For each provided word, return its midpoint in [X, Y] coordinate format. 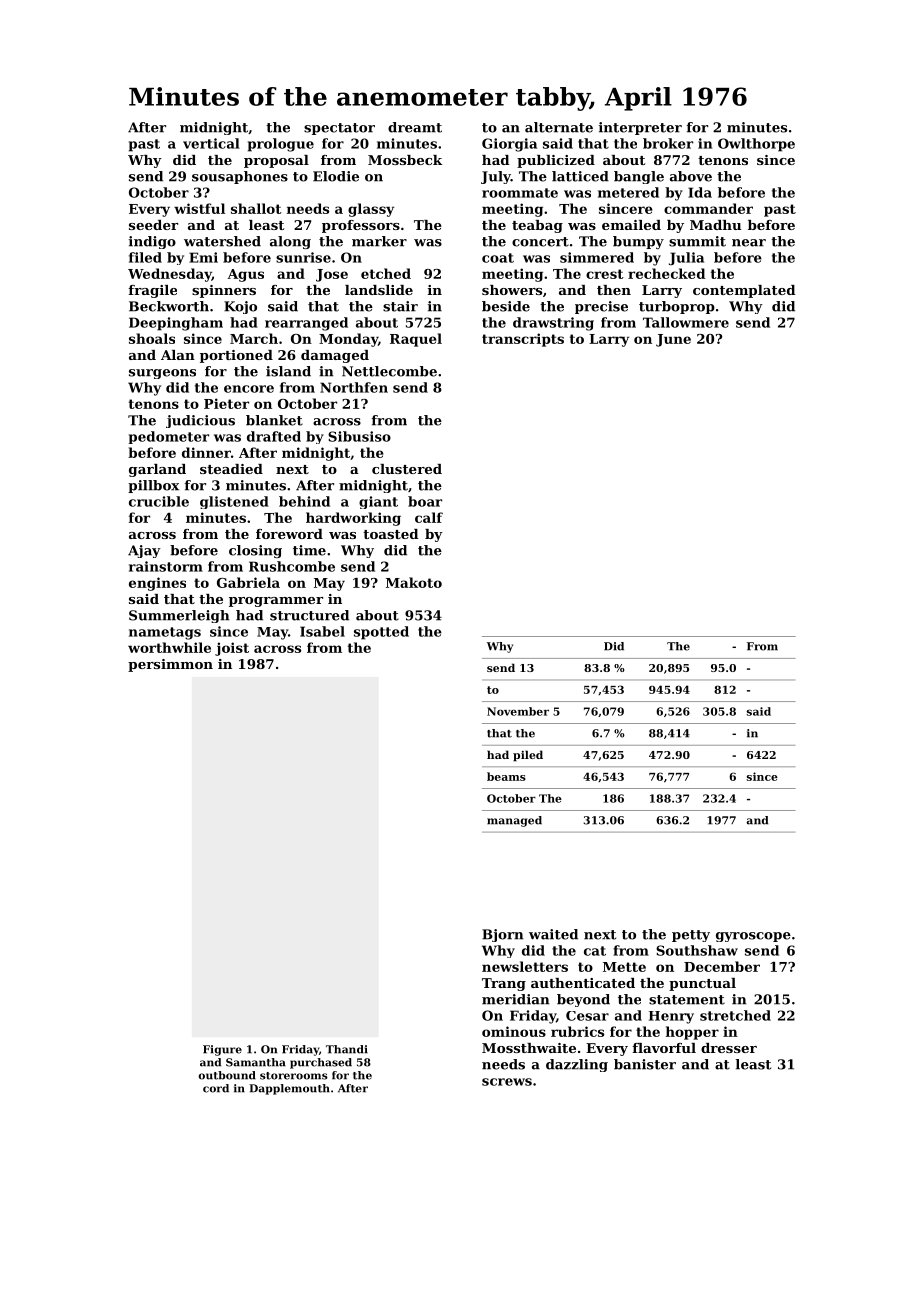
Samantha [256, 1062]
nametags [165, 633]
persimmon [170, 665]
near [749, 243]
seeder [153, 225]
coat [498, 258]
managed [514, 821]
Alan [178, 355]
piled [528, 756]
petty [691, 936]
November [518, 711]
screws [507, 1082]
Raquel [416, 340]
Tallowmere [686, 322]
